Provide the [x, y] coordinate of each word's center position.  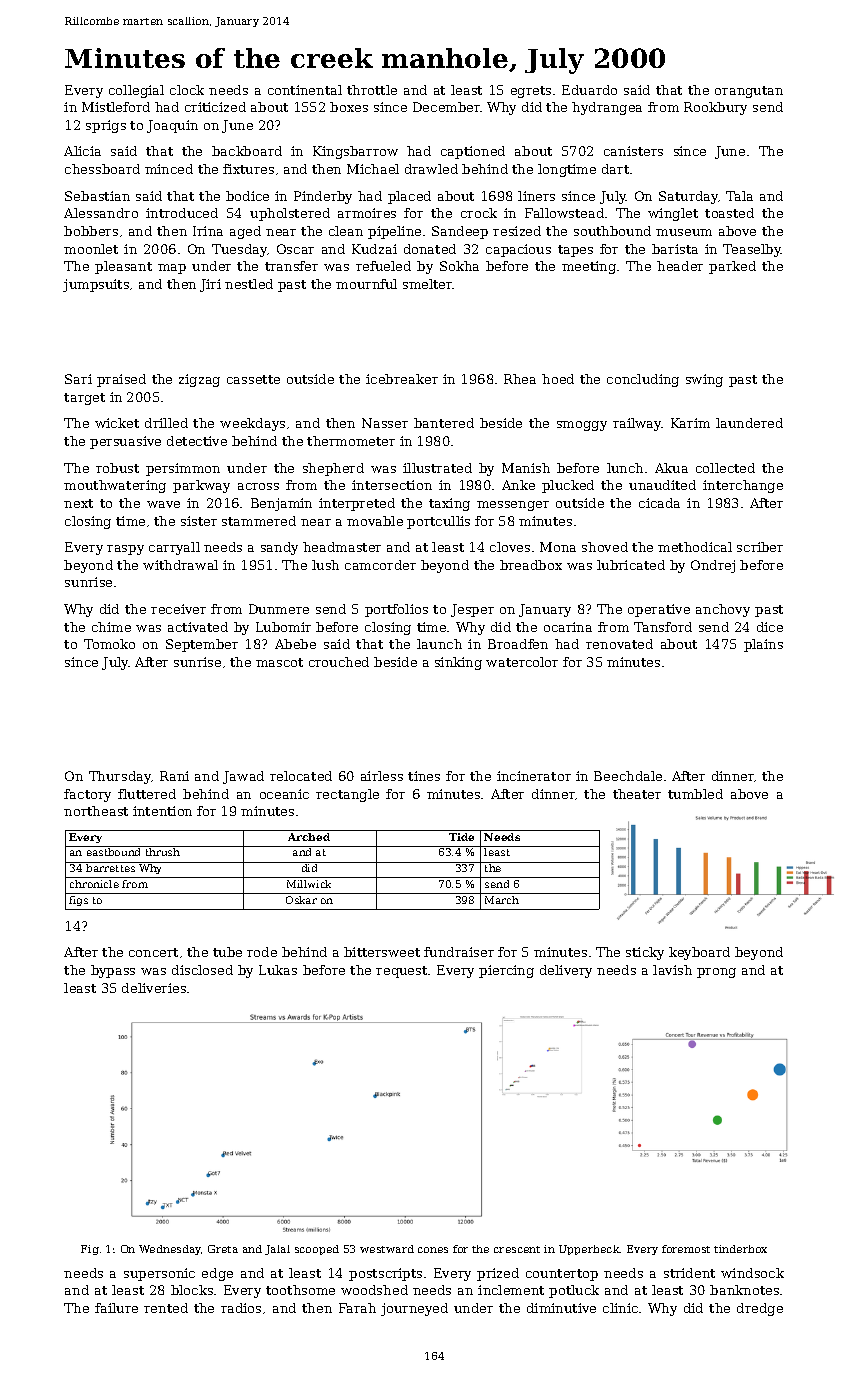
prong [716, 973]
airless [382, 776]
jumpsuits [96, 285]
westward [387, 1249]
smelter [428, 284]
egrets [531, 92]
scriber [760, 547]
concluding [643, 380]
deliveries [154, 988]
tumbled [695, 794]
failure [116, 1308]
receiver [178, 609]
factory [87, 795]
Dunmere [279, 609]
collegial [136, 91]
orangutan [749, 92]
